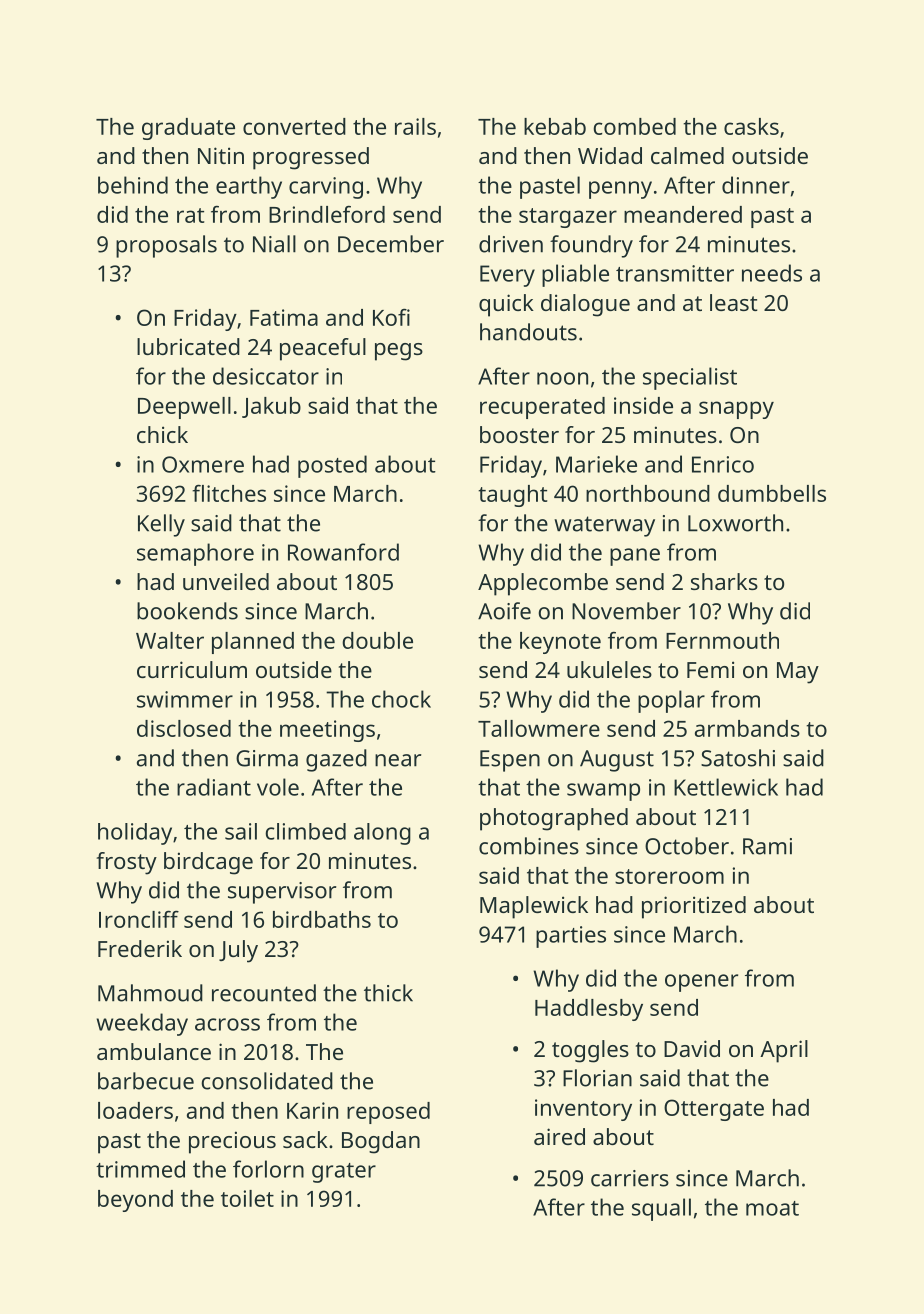  What do you see at coordinates (253, 643) in the page?
I see `planned` at bounding box center [253, 643].
